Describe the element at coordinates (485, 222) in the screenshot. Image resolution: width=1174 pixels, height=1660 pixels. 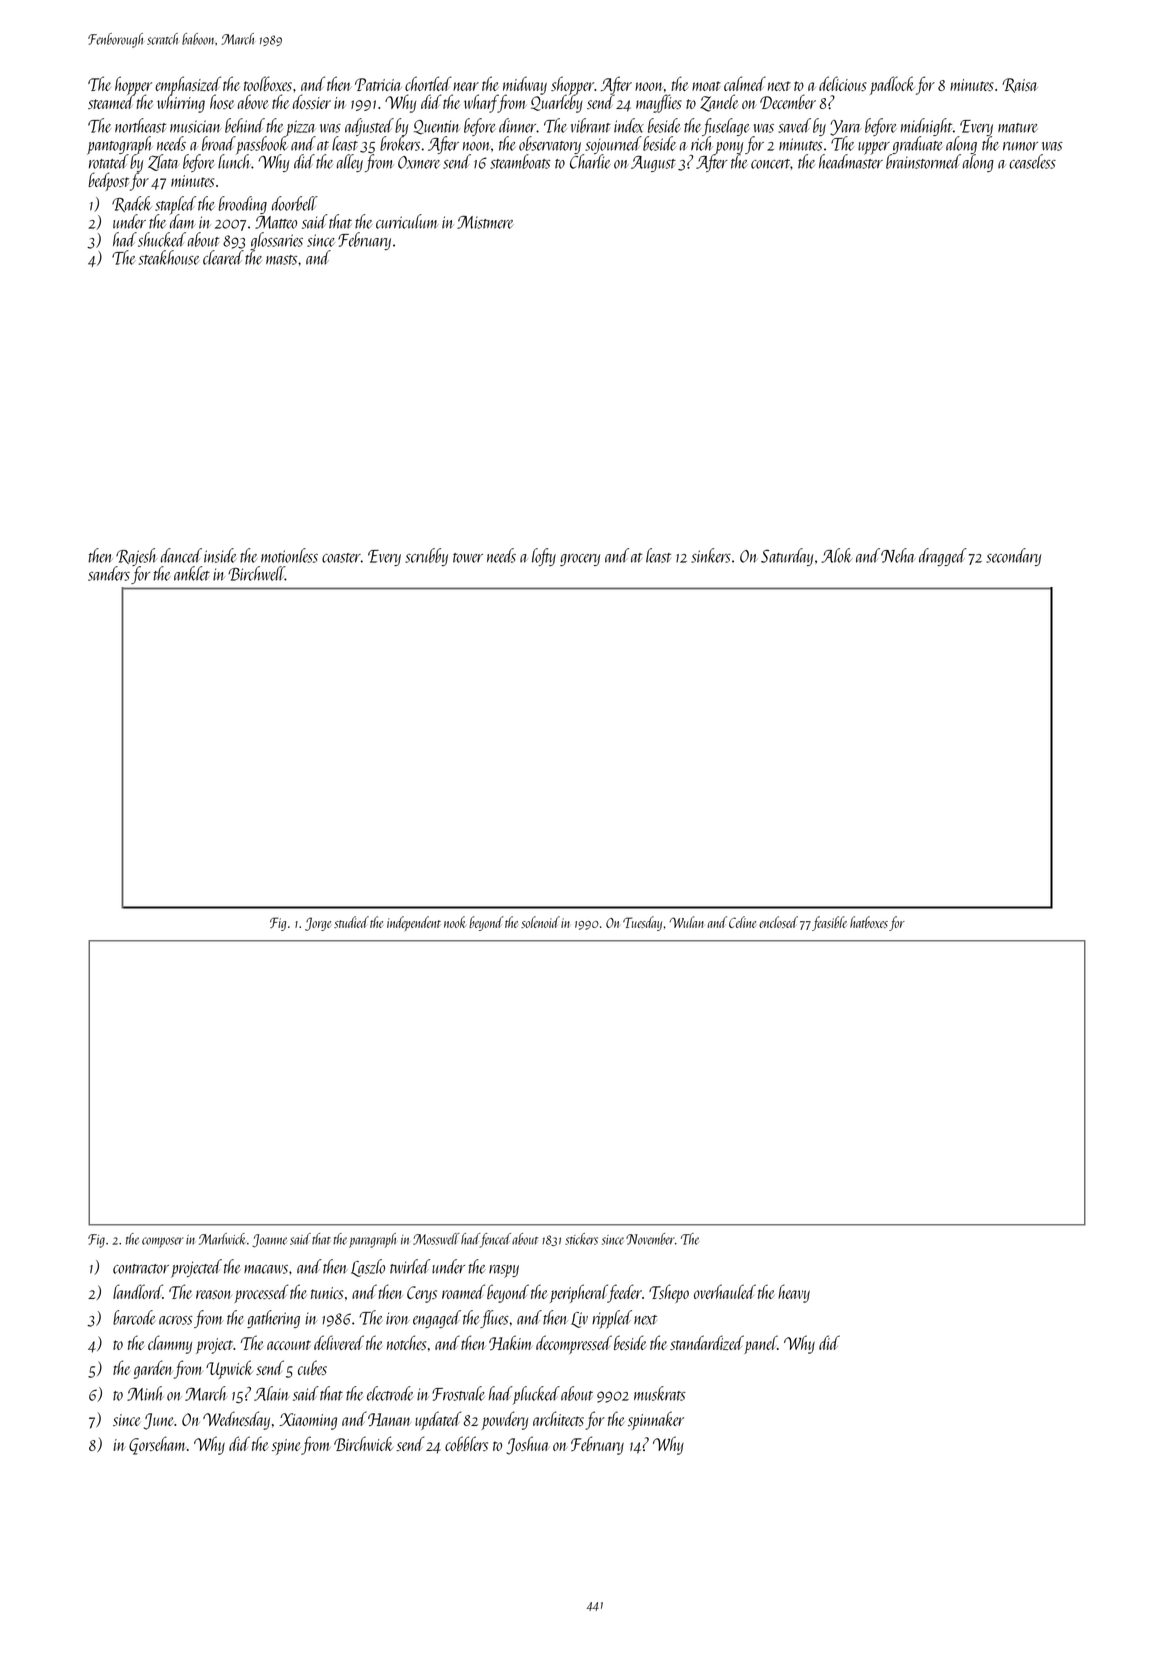
I see `Mistmere` at that location.
